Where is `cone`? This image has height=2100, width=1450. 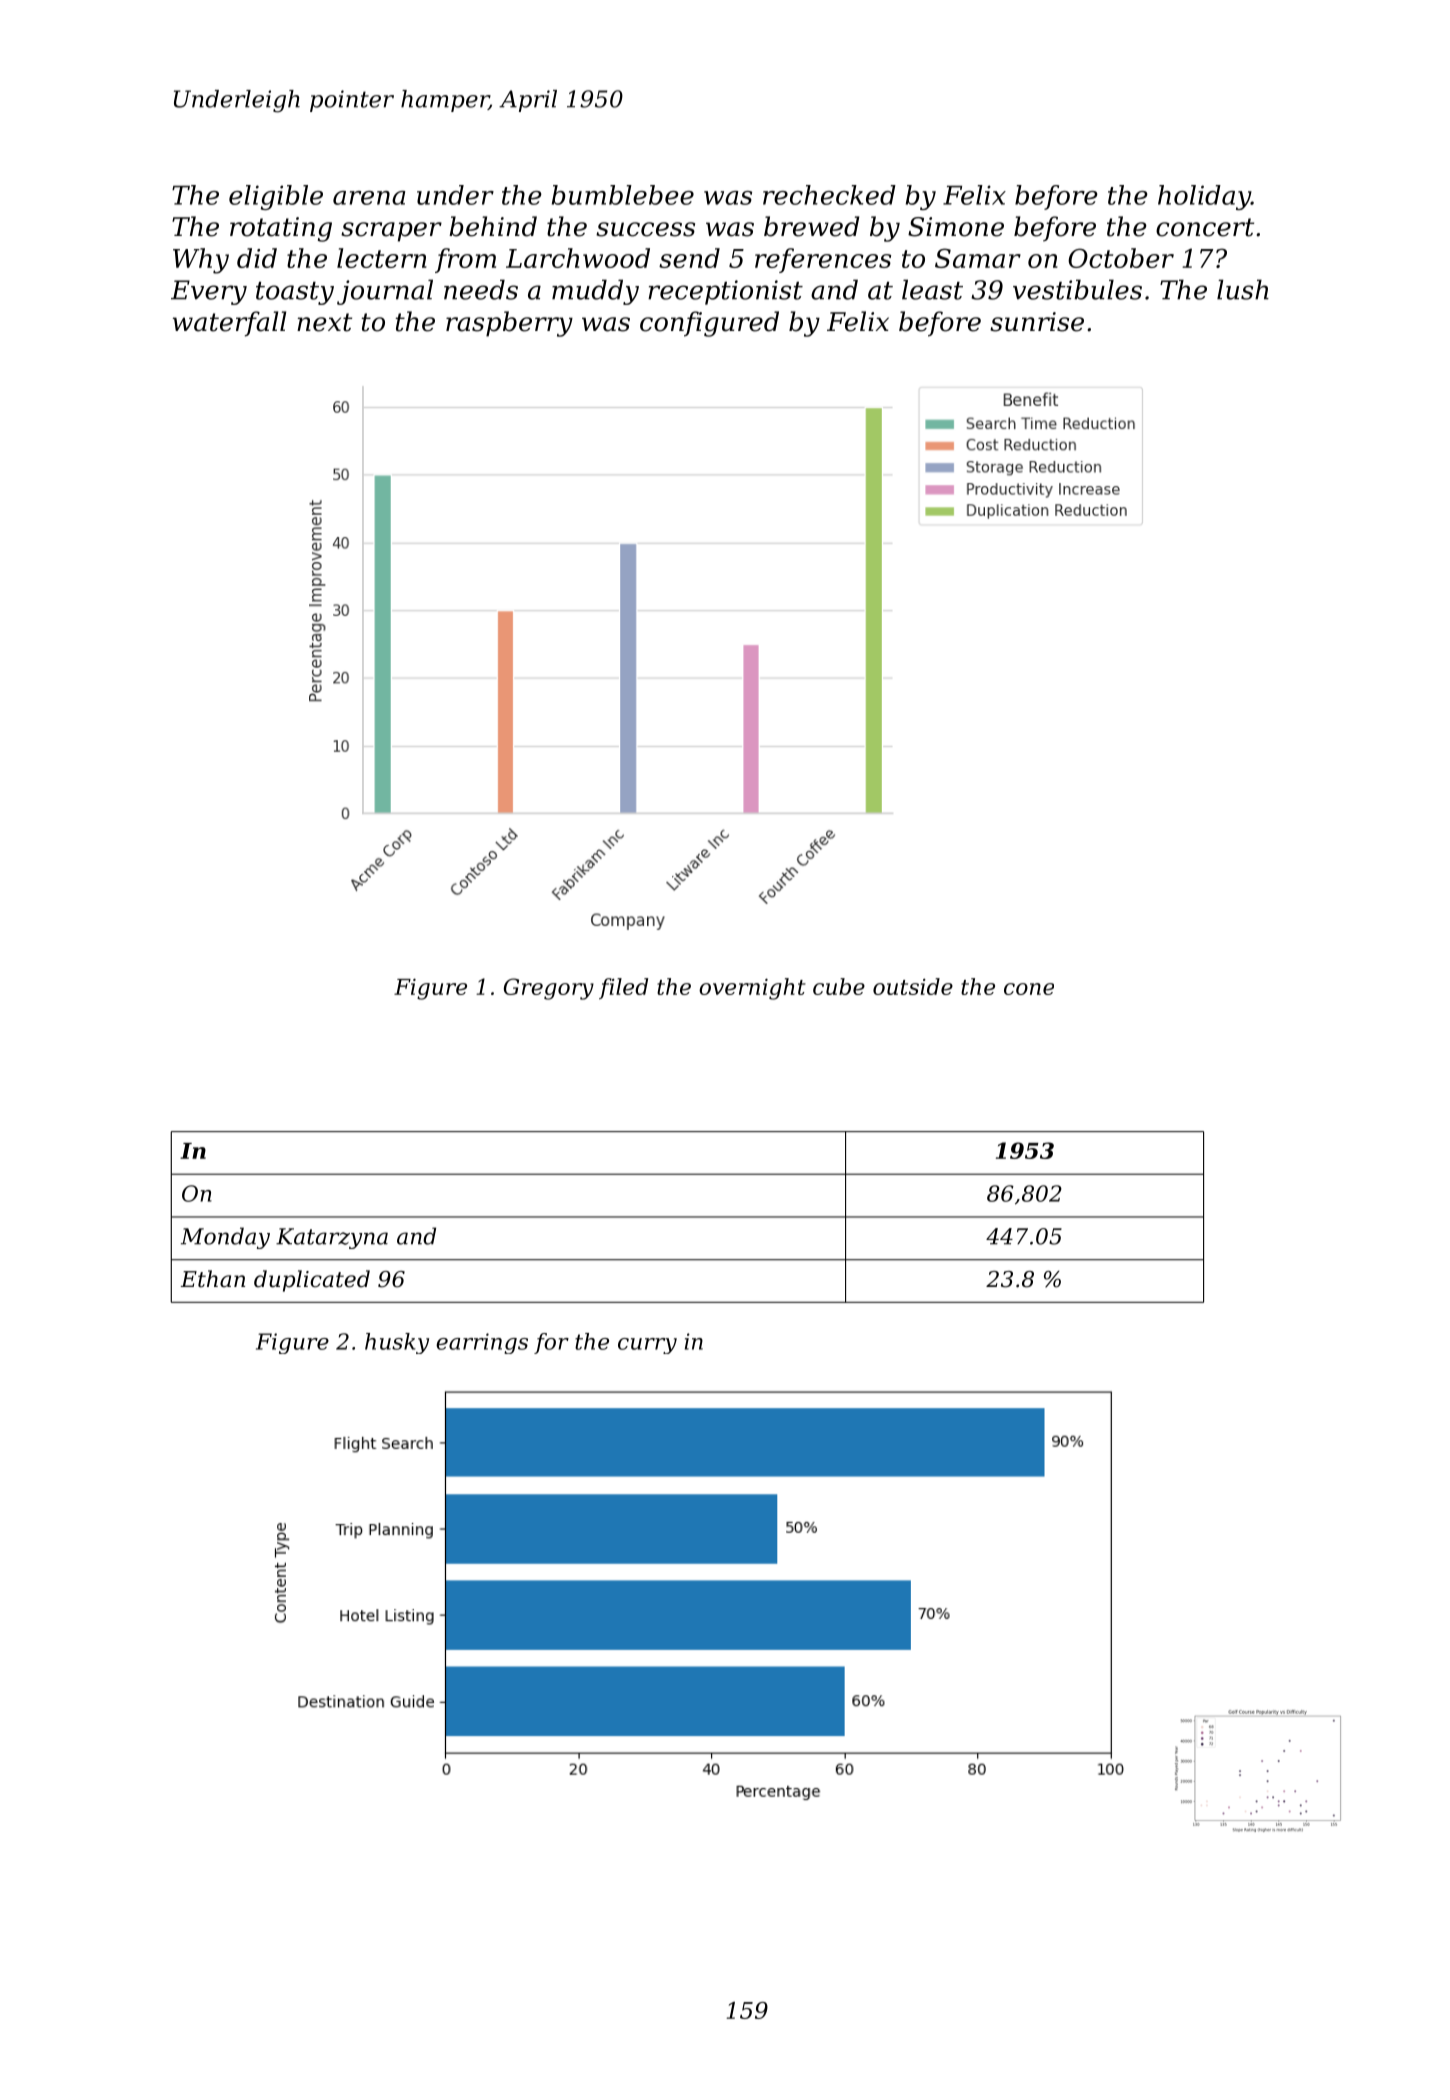
cone is located at coordinates (1029, 989).
